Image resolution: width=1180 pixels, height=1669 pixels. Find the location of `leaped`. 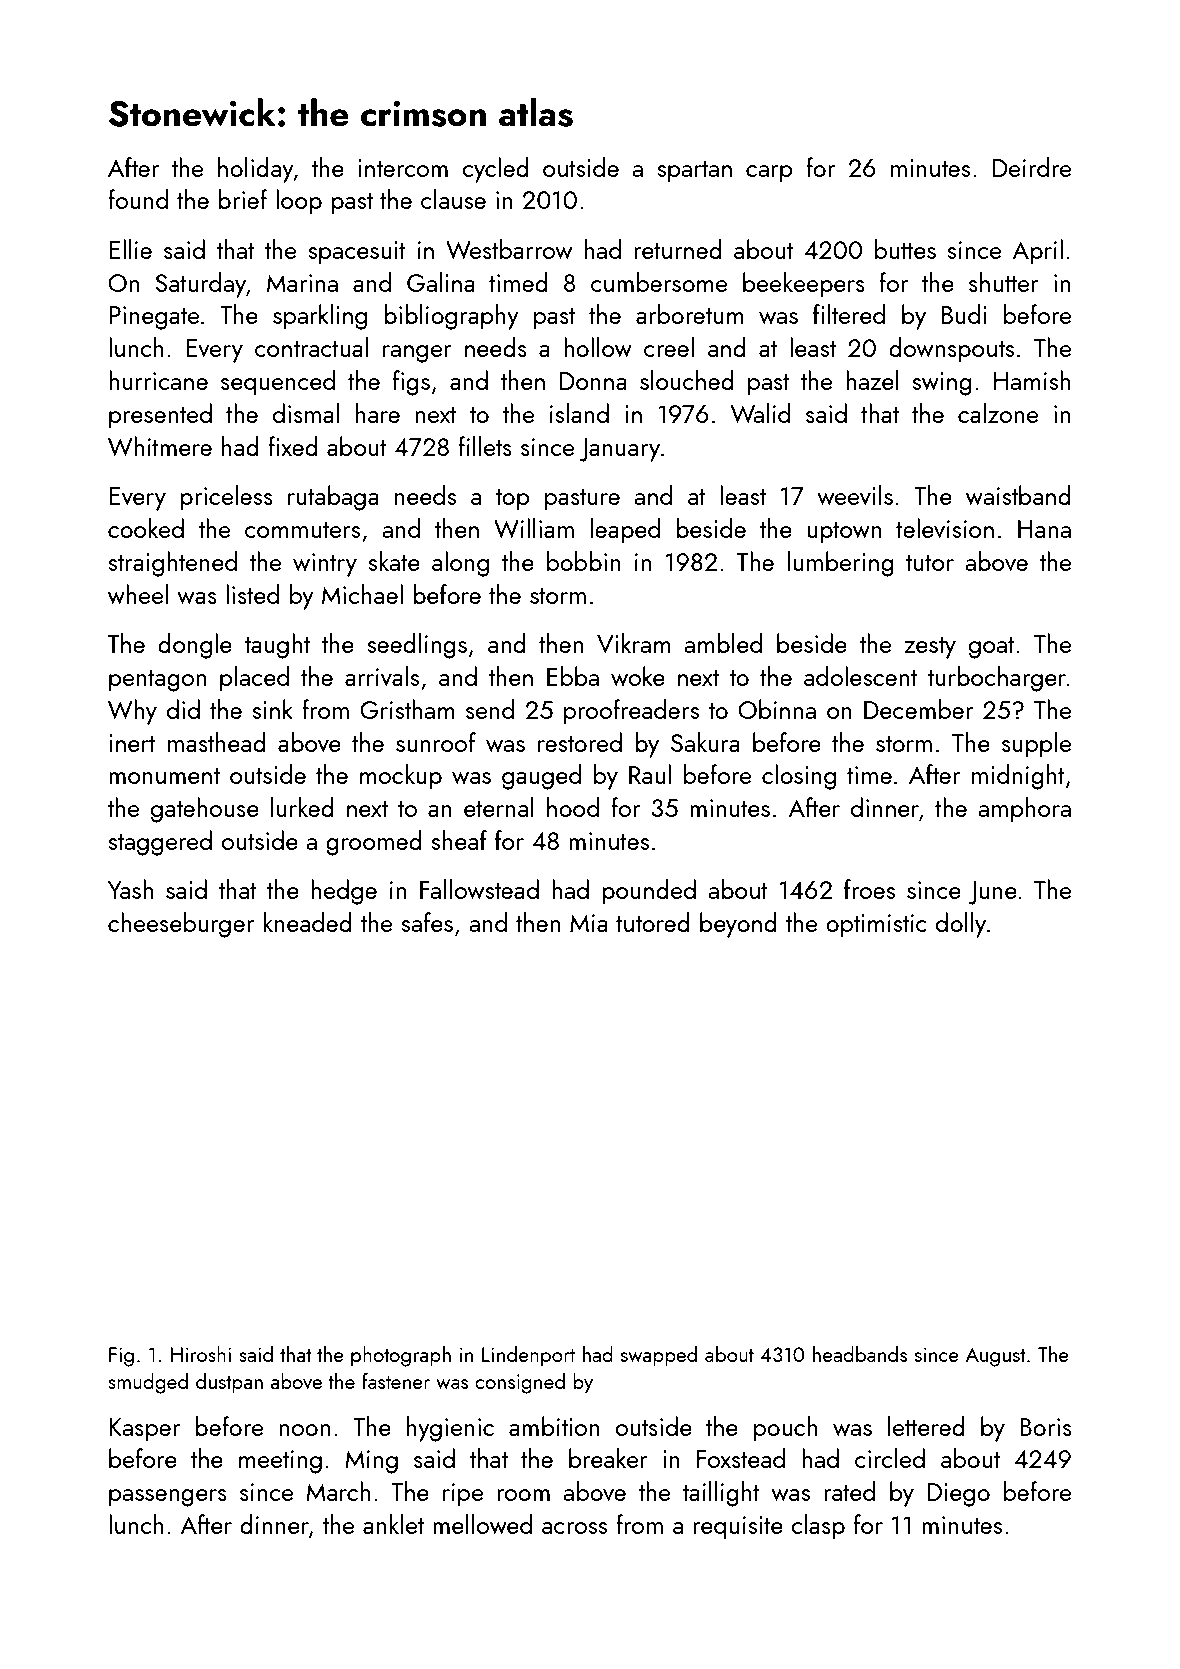

leaped is located at coordinates (625, 531).
